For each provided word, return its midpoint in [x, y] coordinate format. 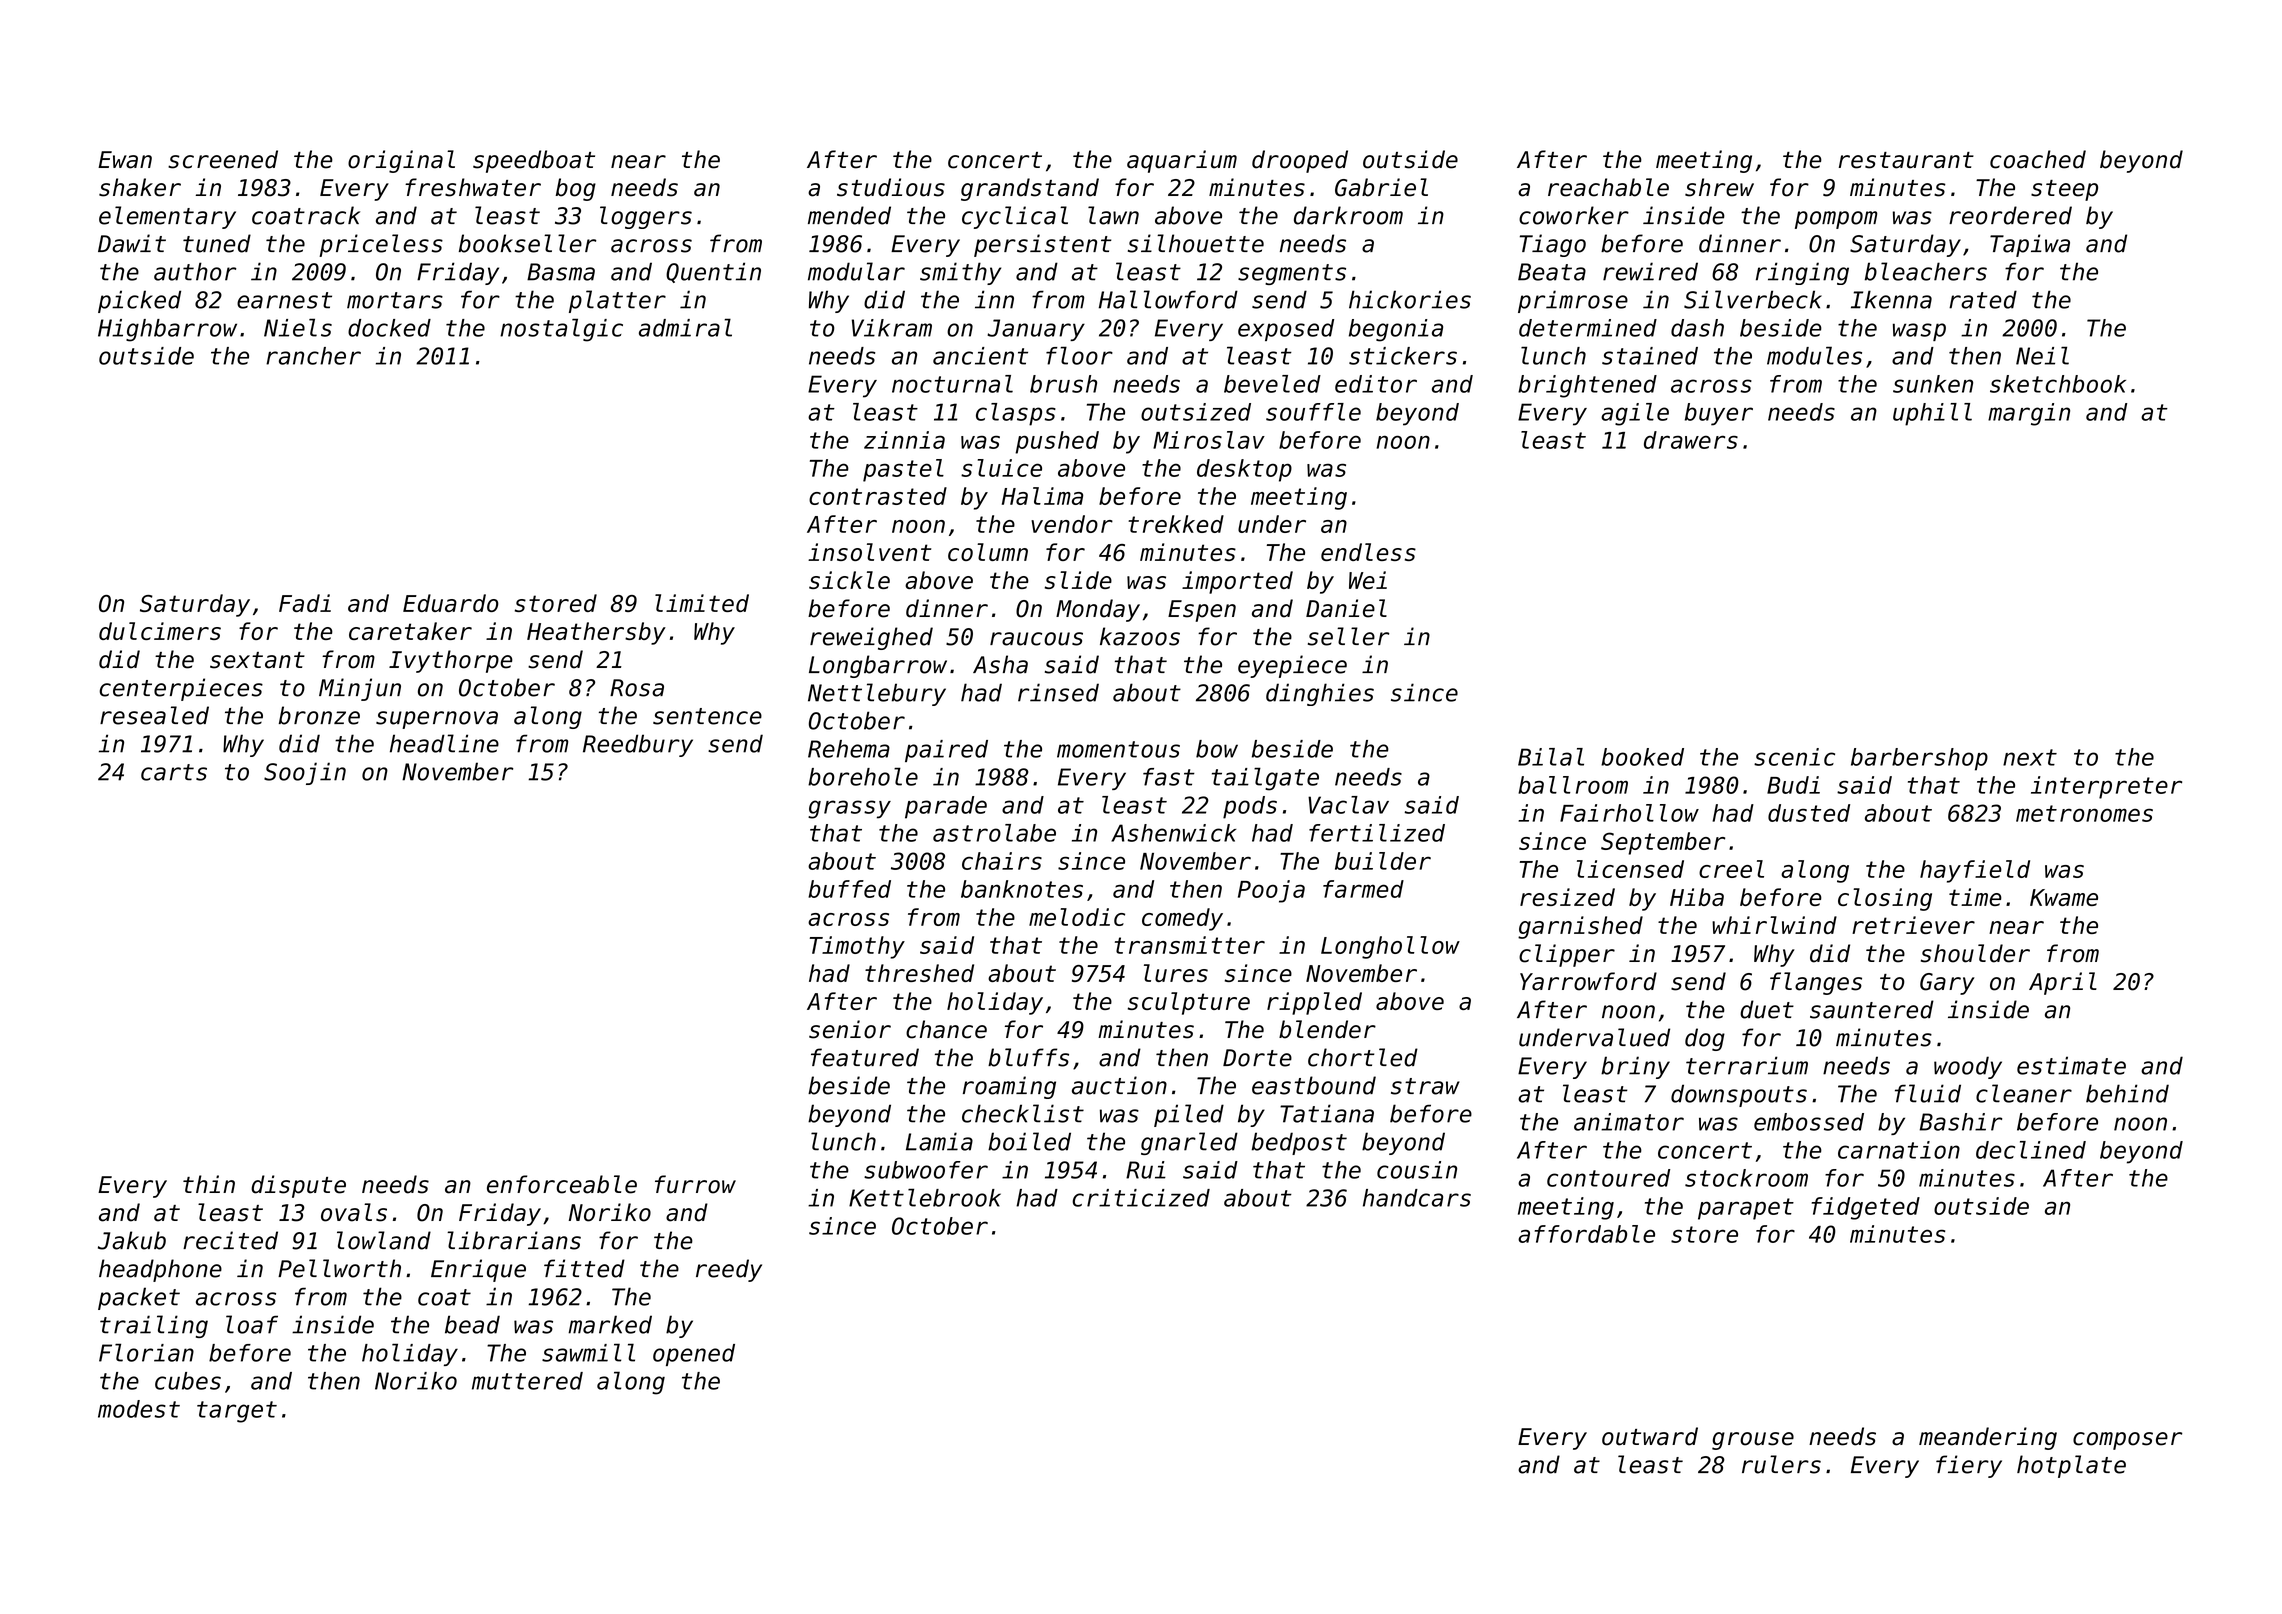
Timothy [857, 947]
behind [2127, 1093]
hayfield [1975, 871]
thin [209, 1184]
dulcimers [160, 631]
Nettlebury [877, 694]
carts [174, 772]
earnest [284, 300]
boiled [1029, 1141]
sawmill [588, 1352]
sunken [1933, 384]
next [2030, 757]
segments [1292, 274]
